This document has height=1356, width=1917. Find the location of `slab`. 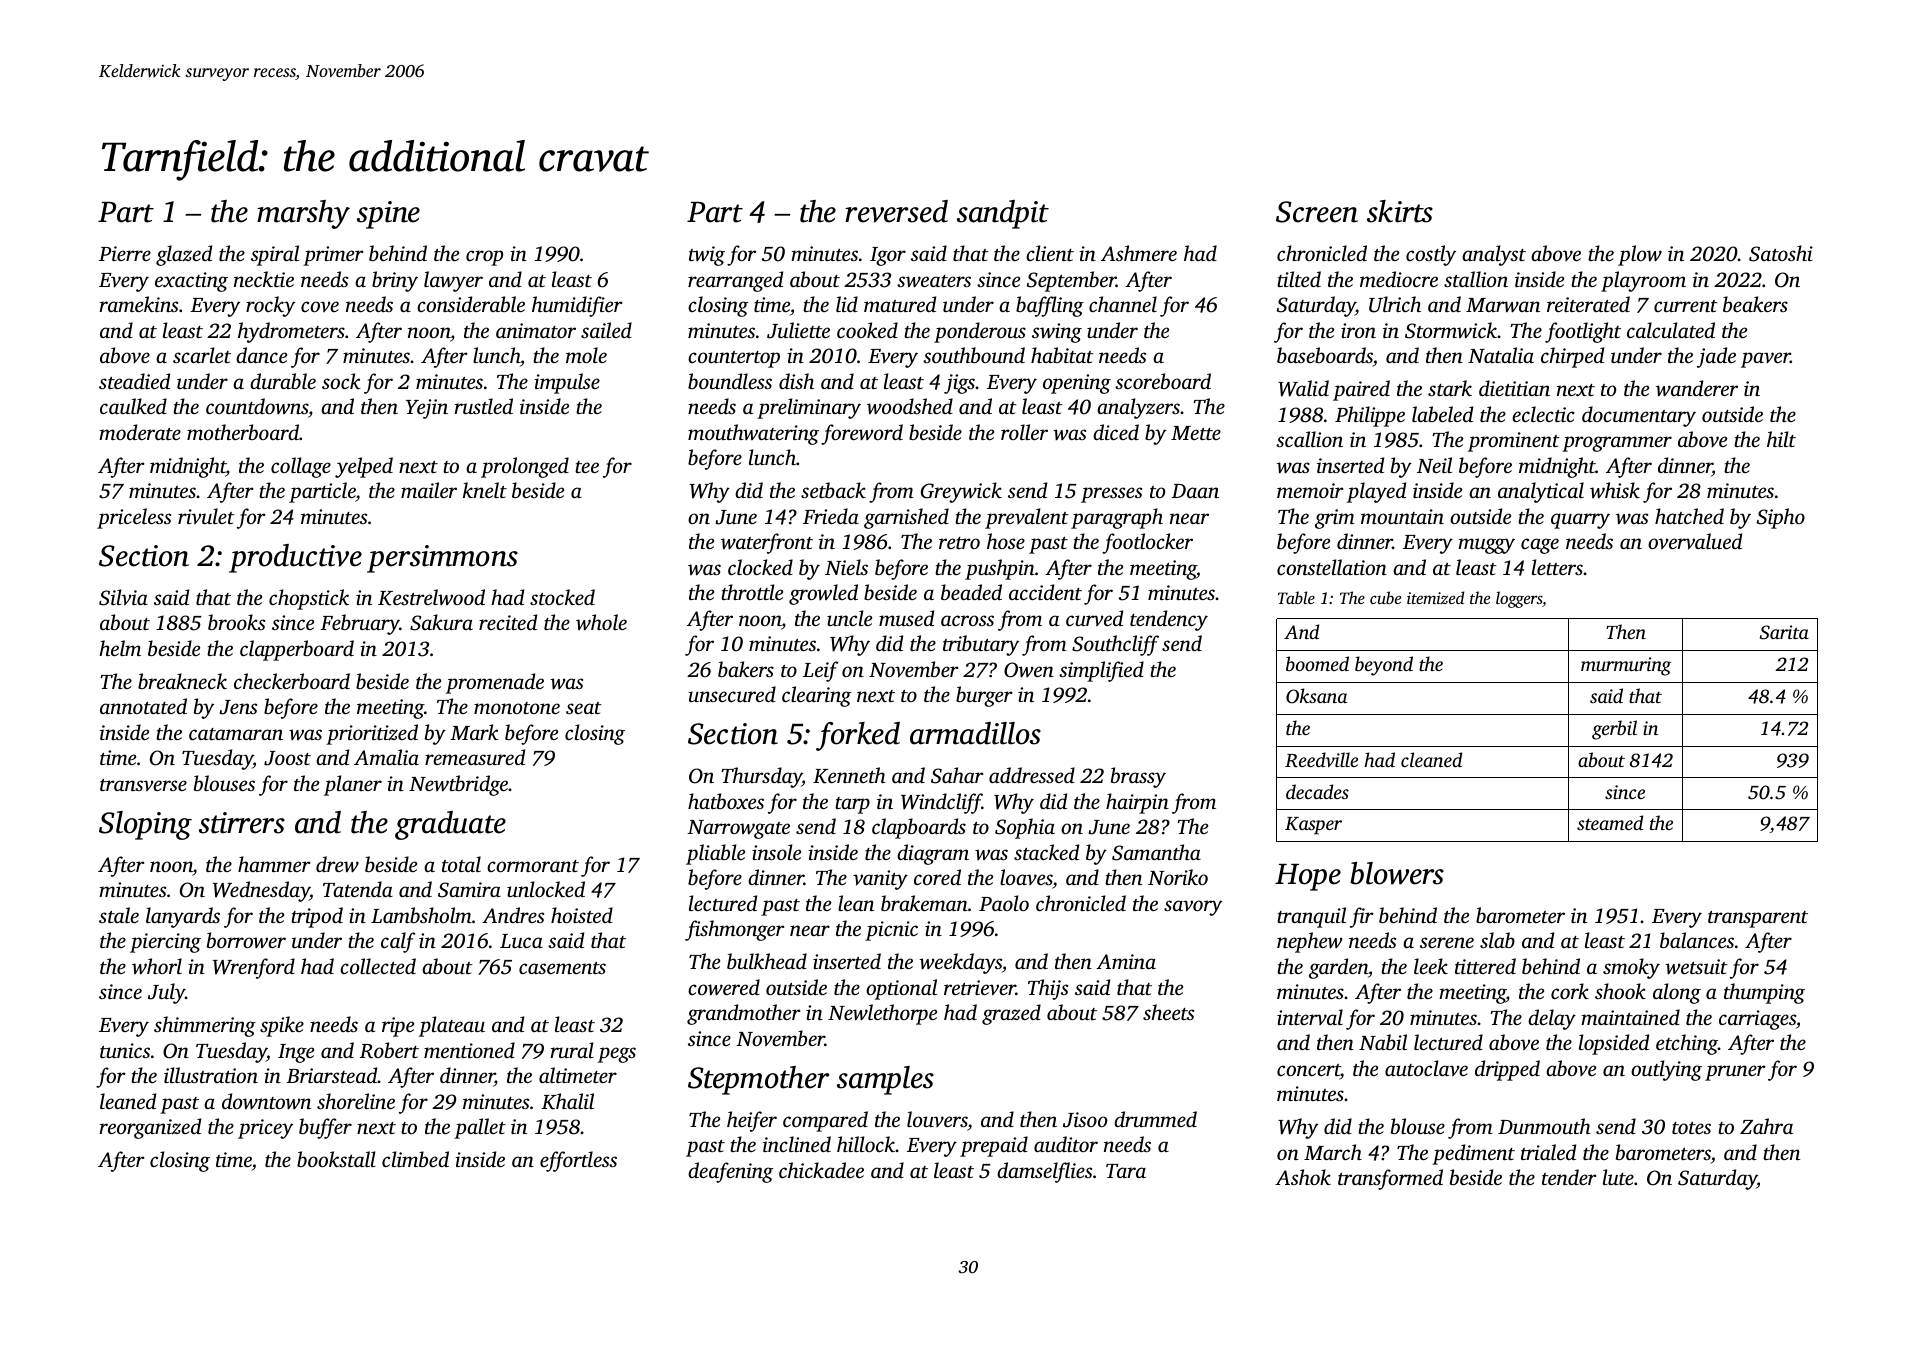

slab is located at coordinates (1497, 940).
